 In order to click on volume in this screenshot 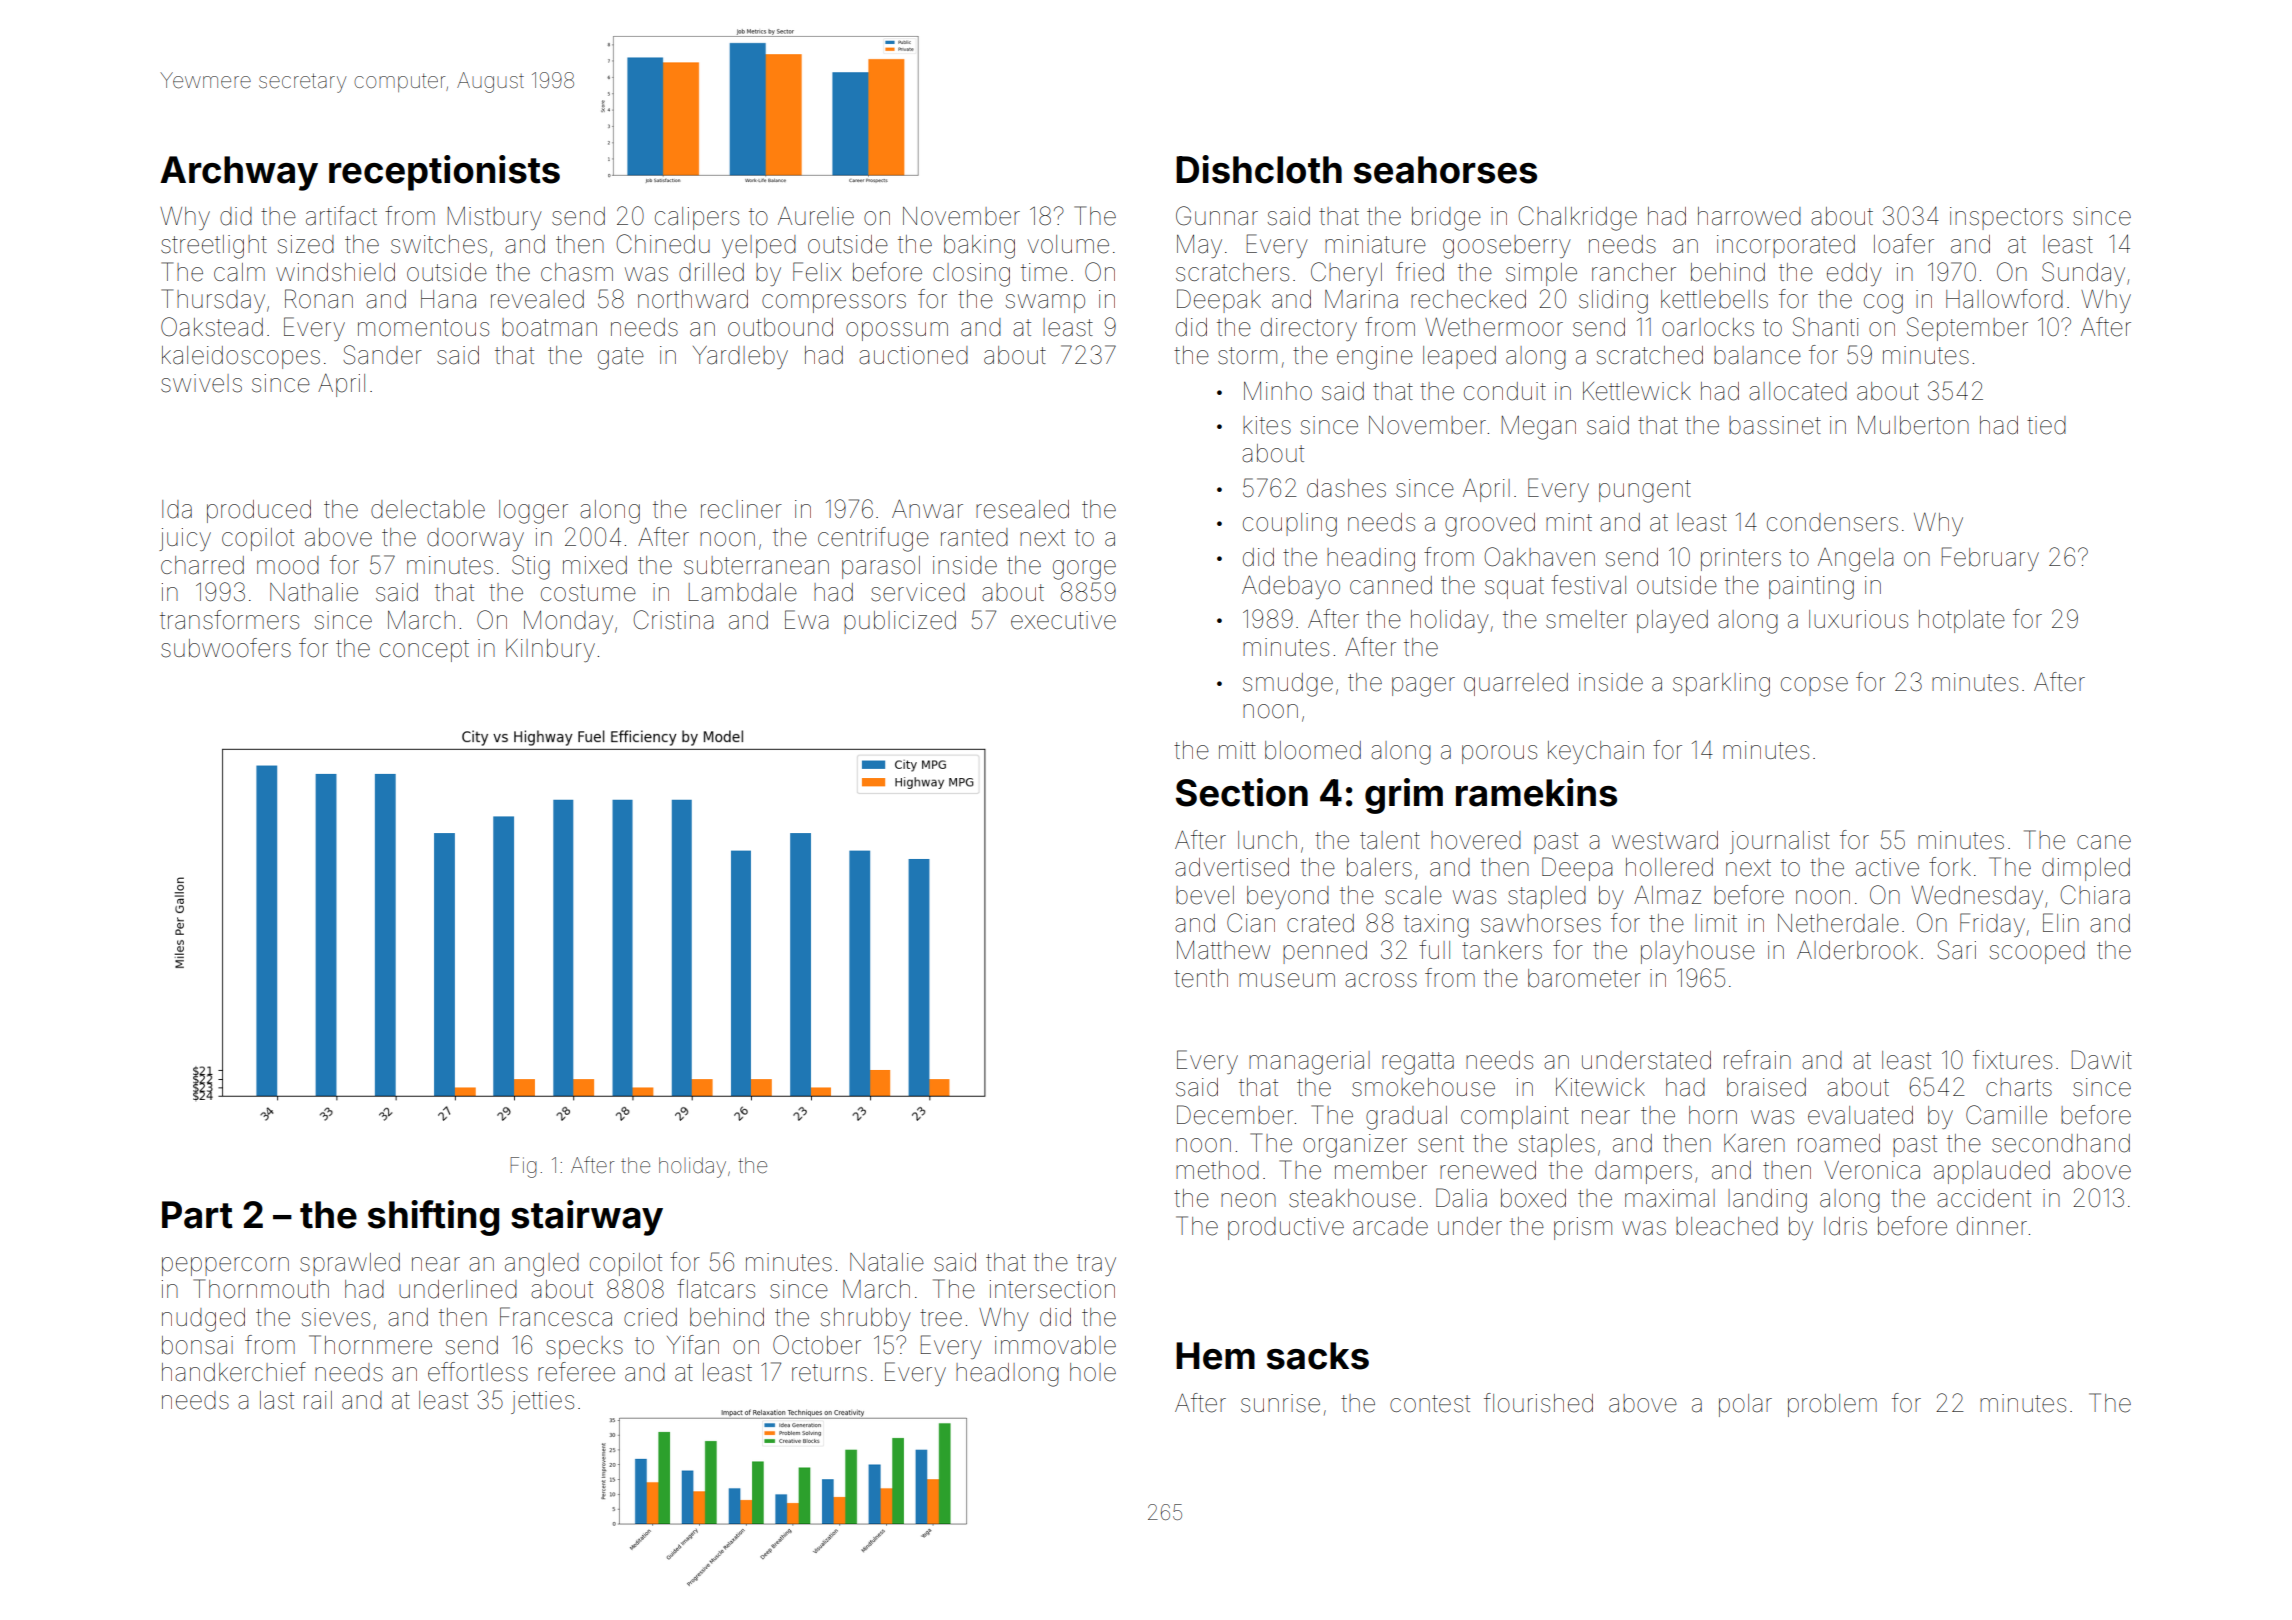, I will do `click(1068, 244)`.
